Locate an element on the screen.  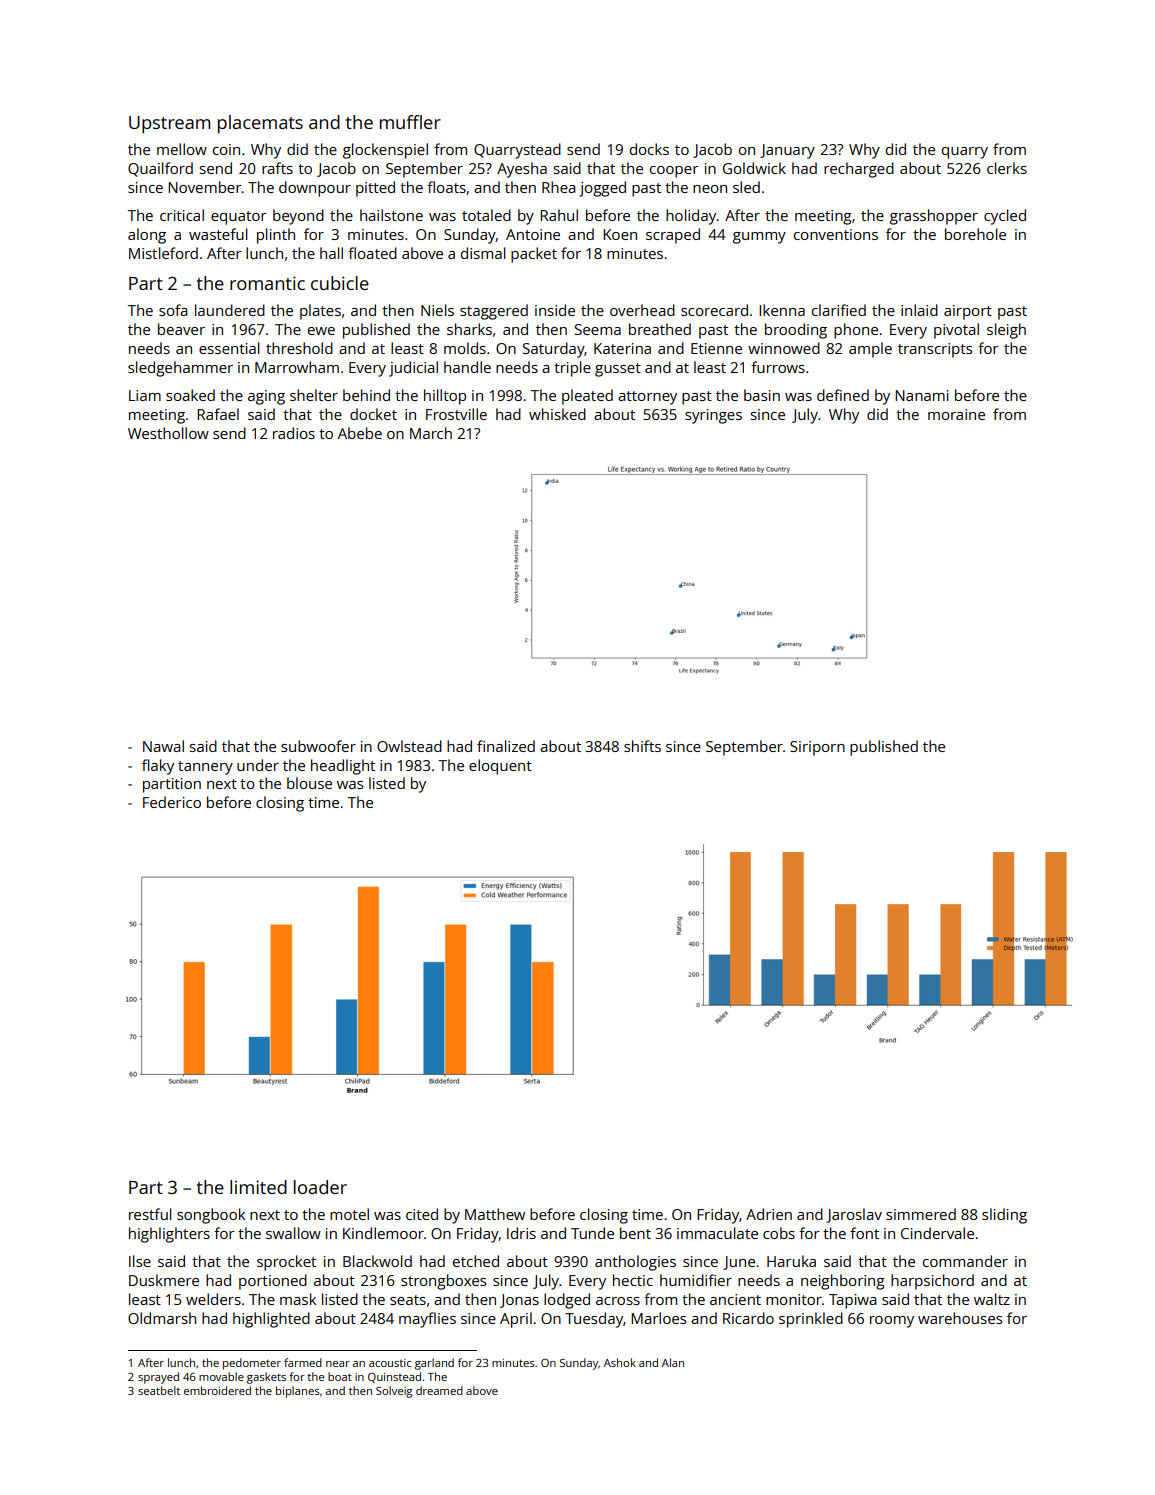
Siriporn is located at coordinates (817, 748).
